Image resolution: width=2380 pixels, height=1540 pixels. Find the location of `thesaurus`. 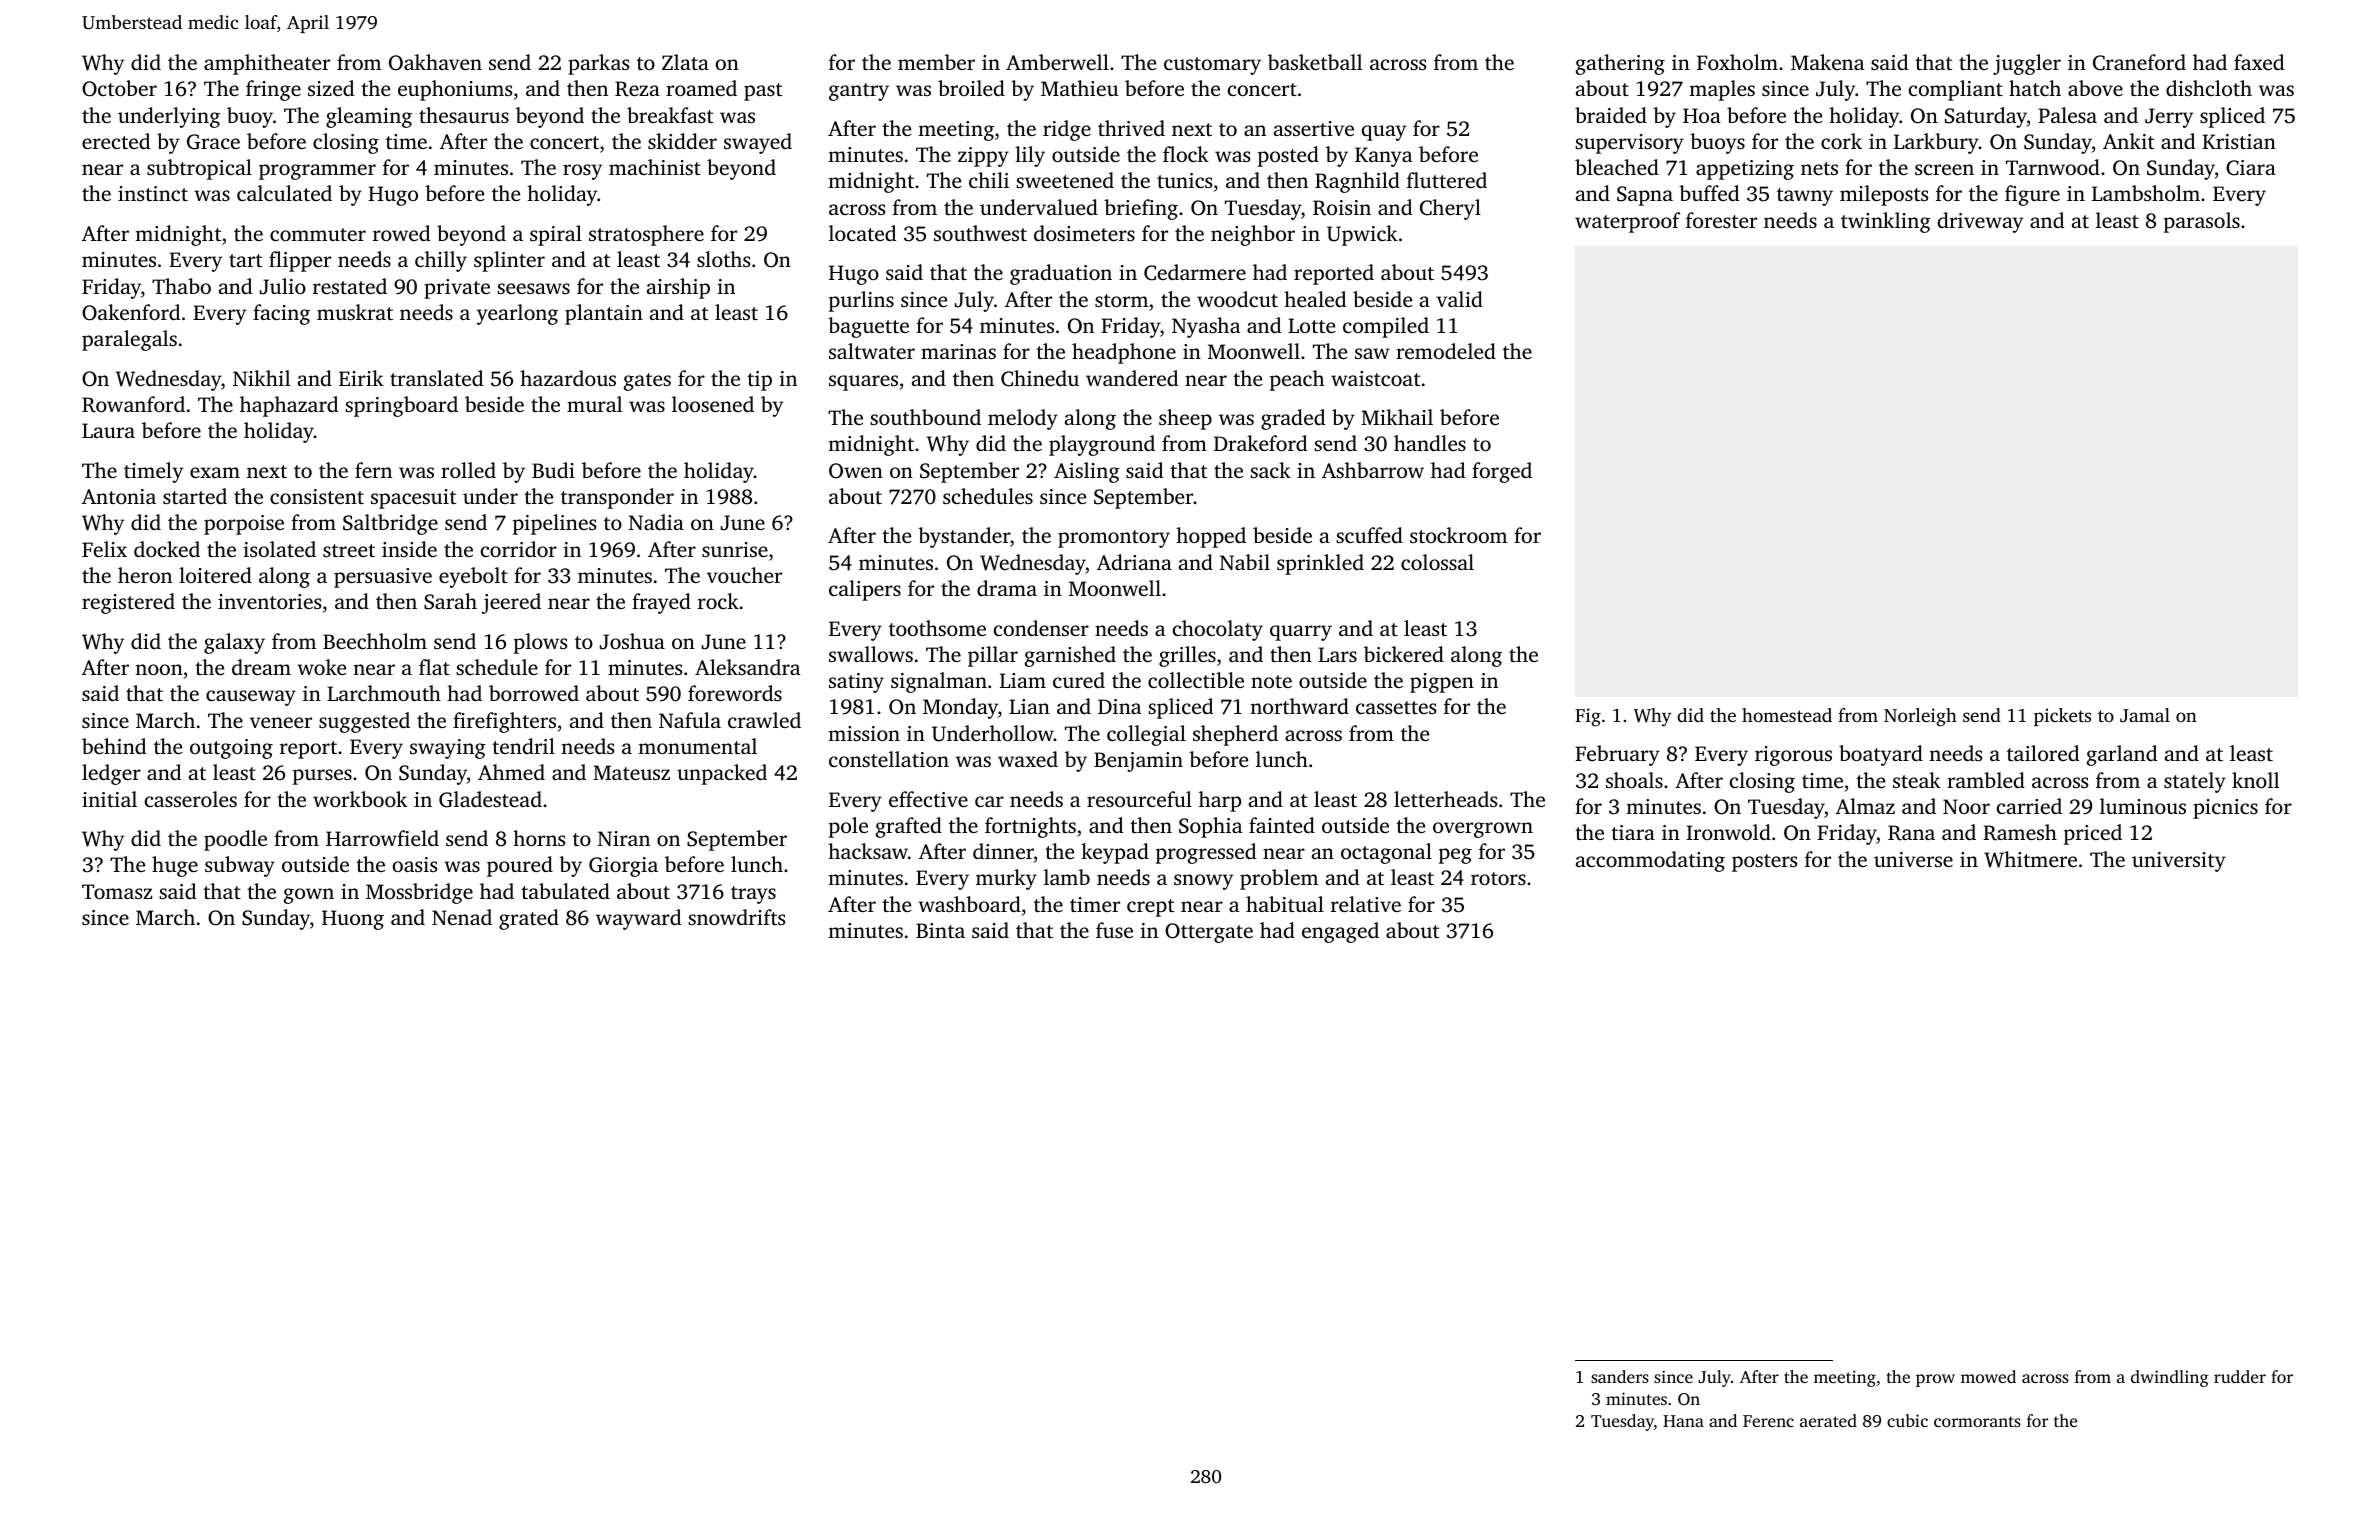

thesaurus is located at coordinates (464, 115).
